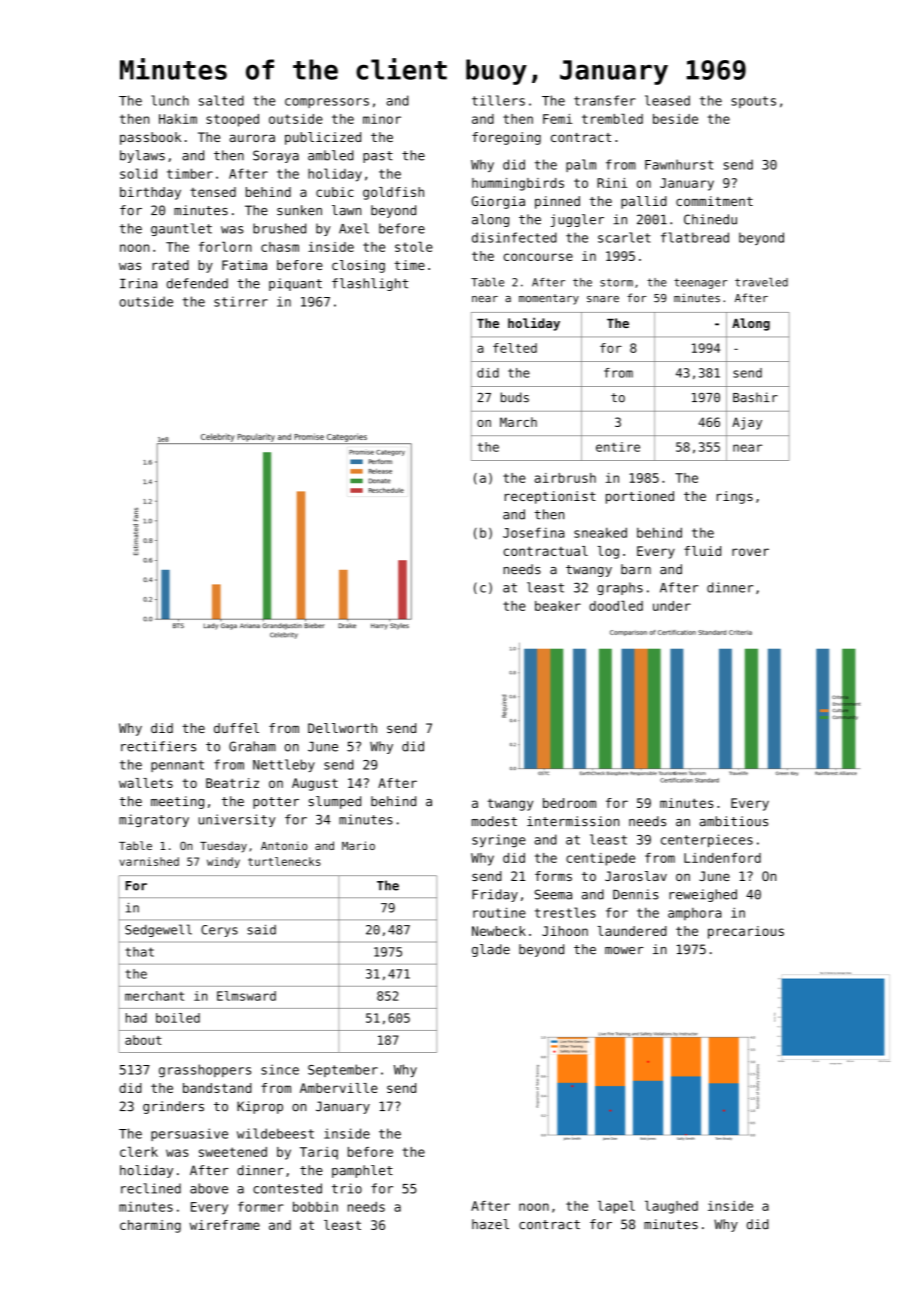 This screenshot has height=1316, width=908. What do you see at coordinates (138, 283) in the screenshot?
I see `Irina` at bounding box center [138, 283].
